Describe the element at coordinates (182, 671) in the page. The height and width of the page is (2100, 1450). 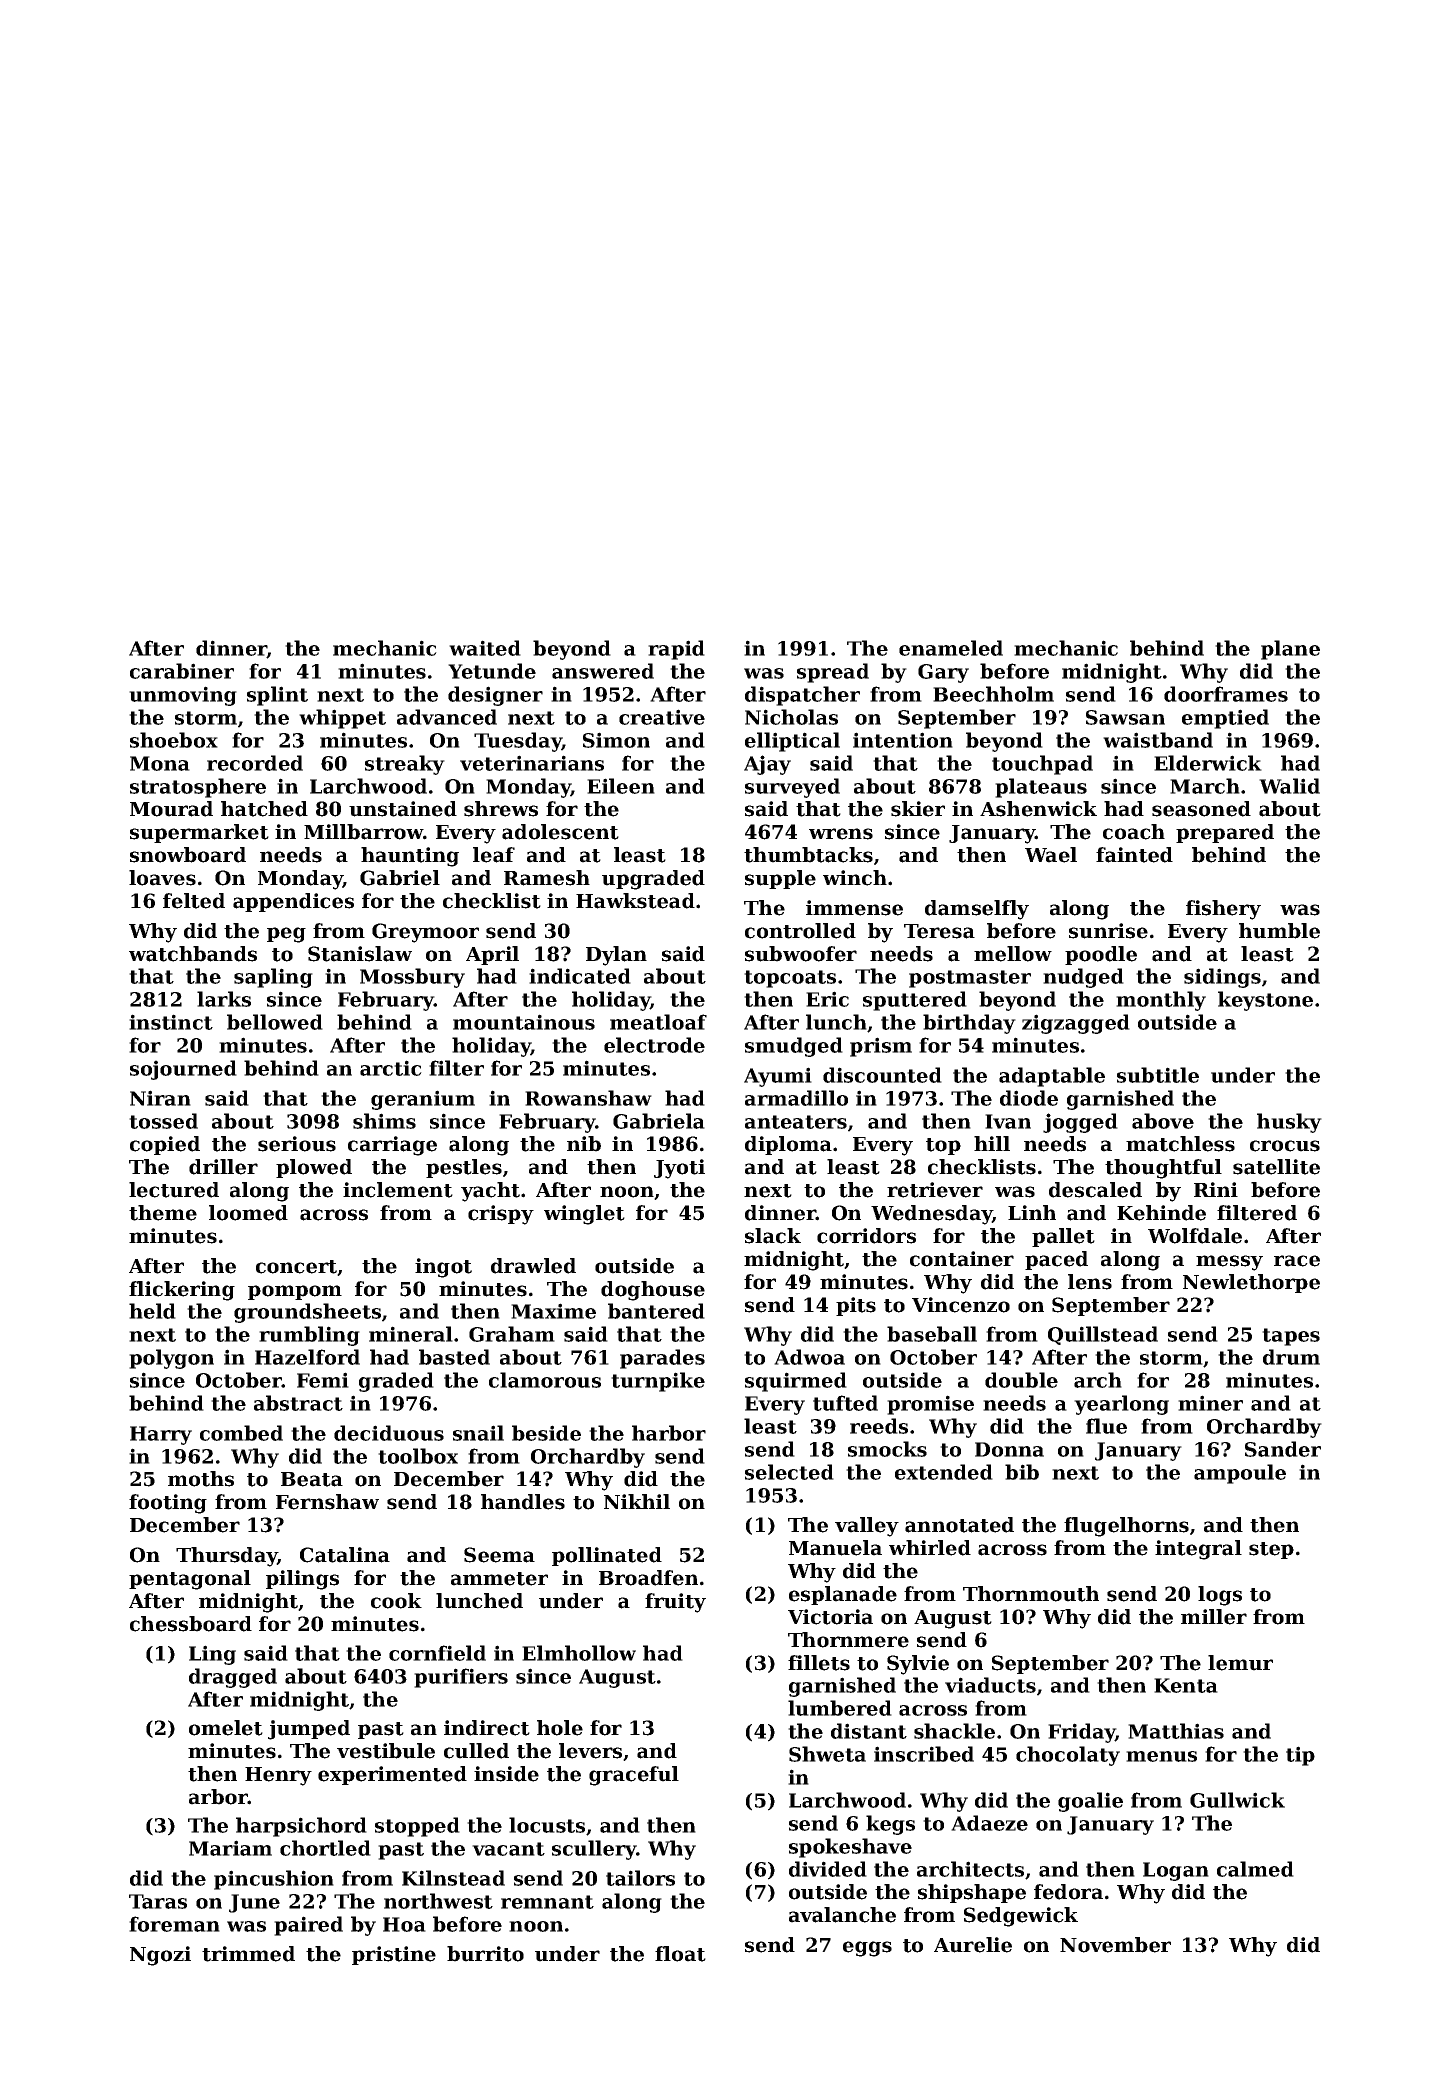
I see `carabiner` at that location.
